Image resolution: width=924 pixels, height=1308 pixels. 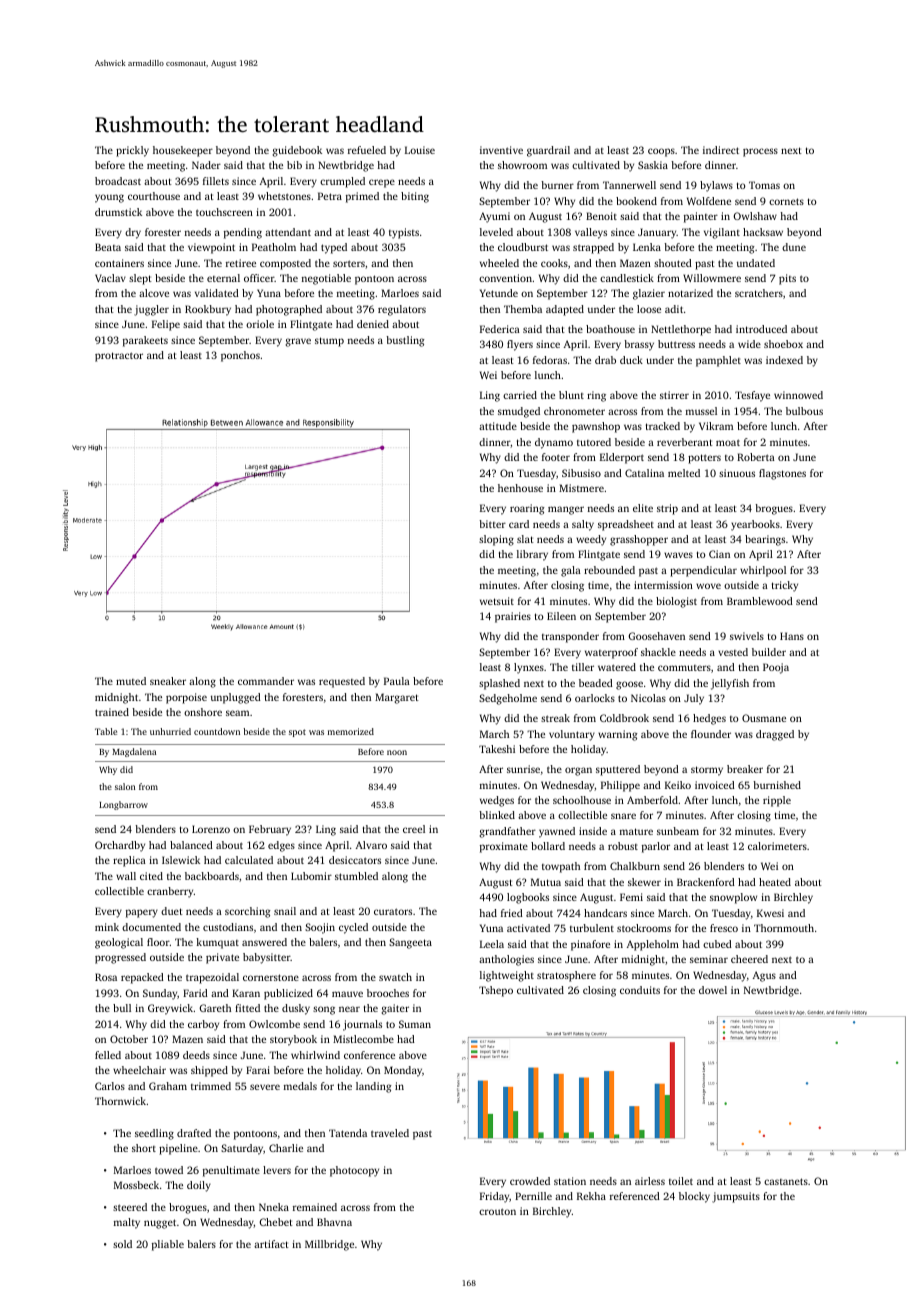 I want to click on trapezoidal, so click(x=212, y=978).
